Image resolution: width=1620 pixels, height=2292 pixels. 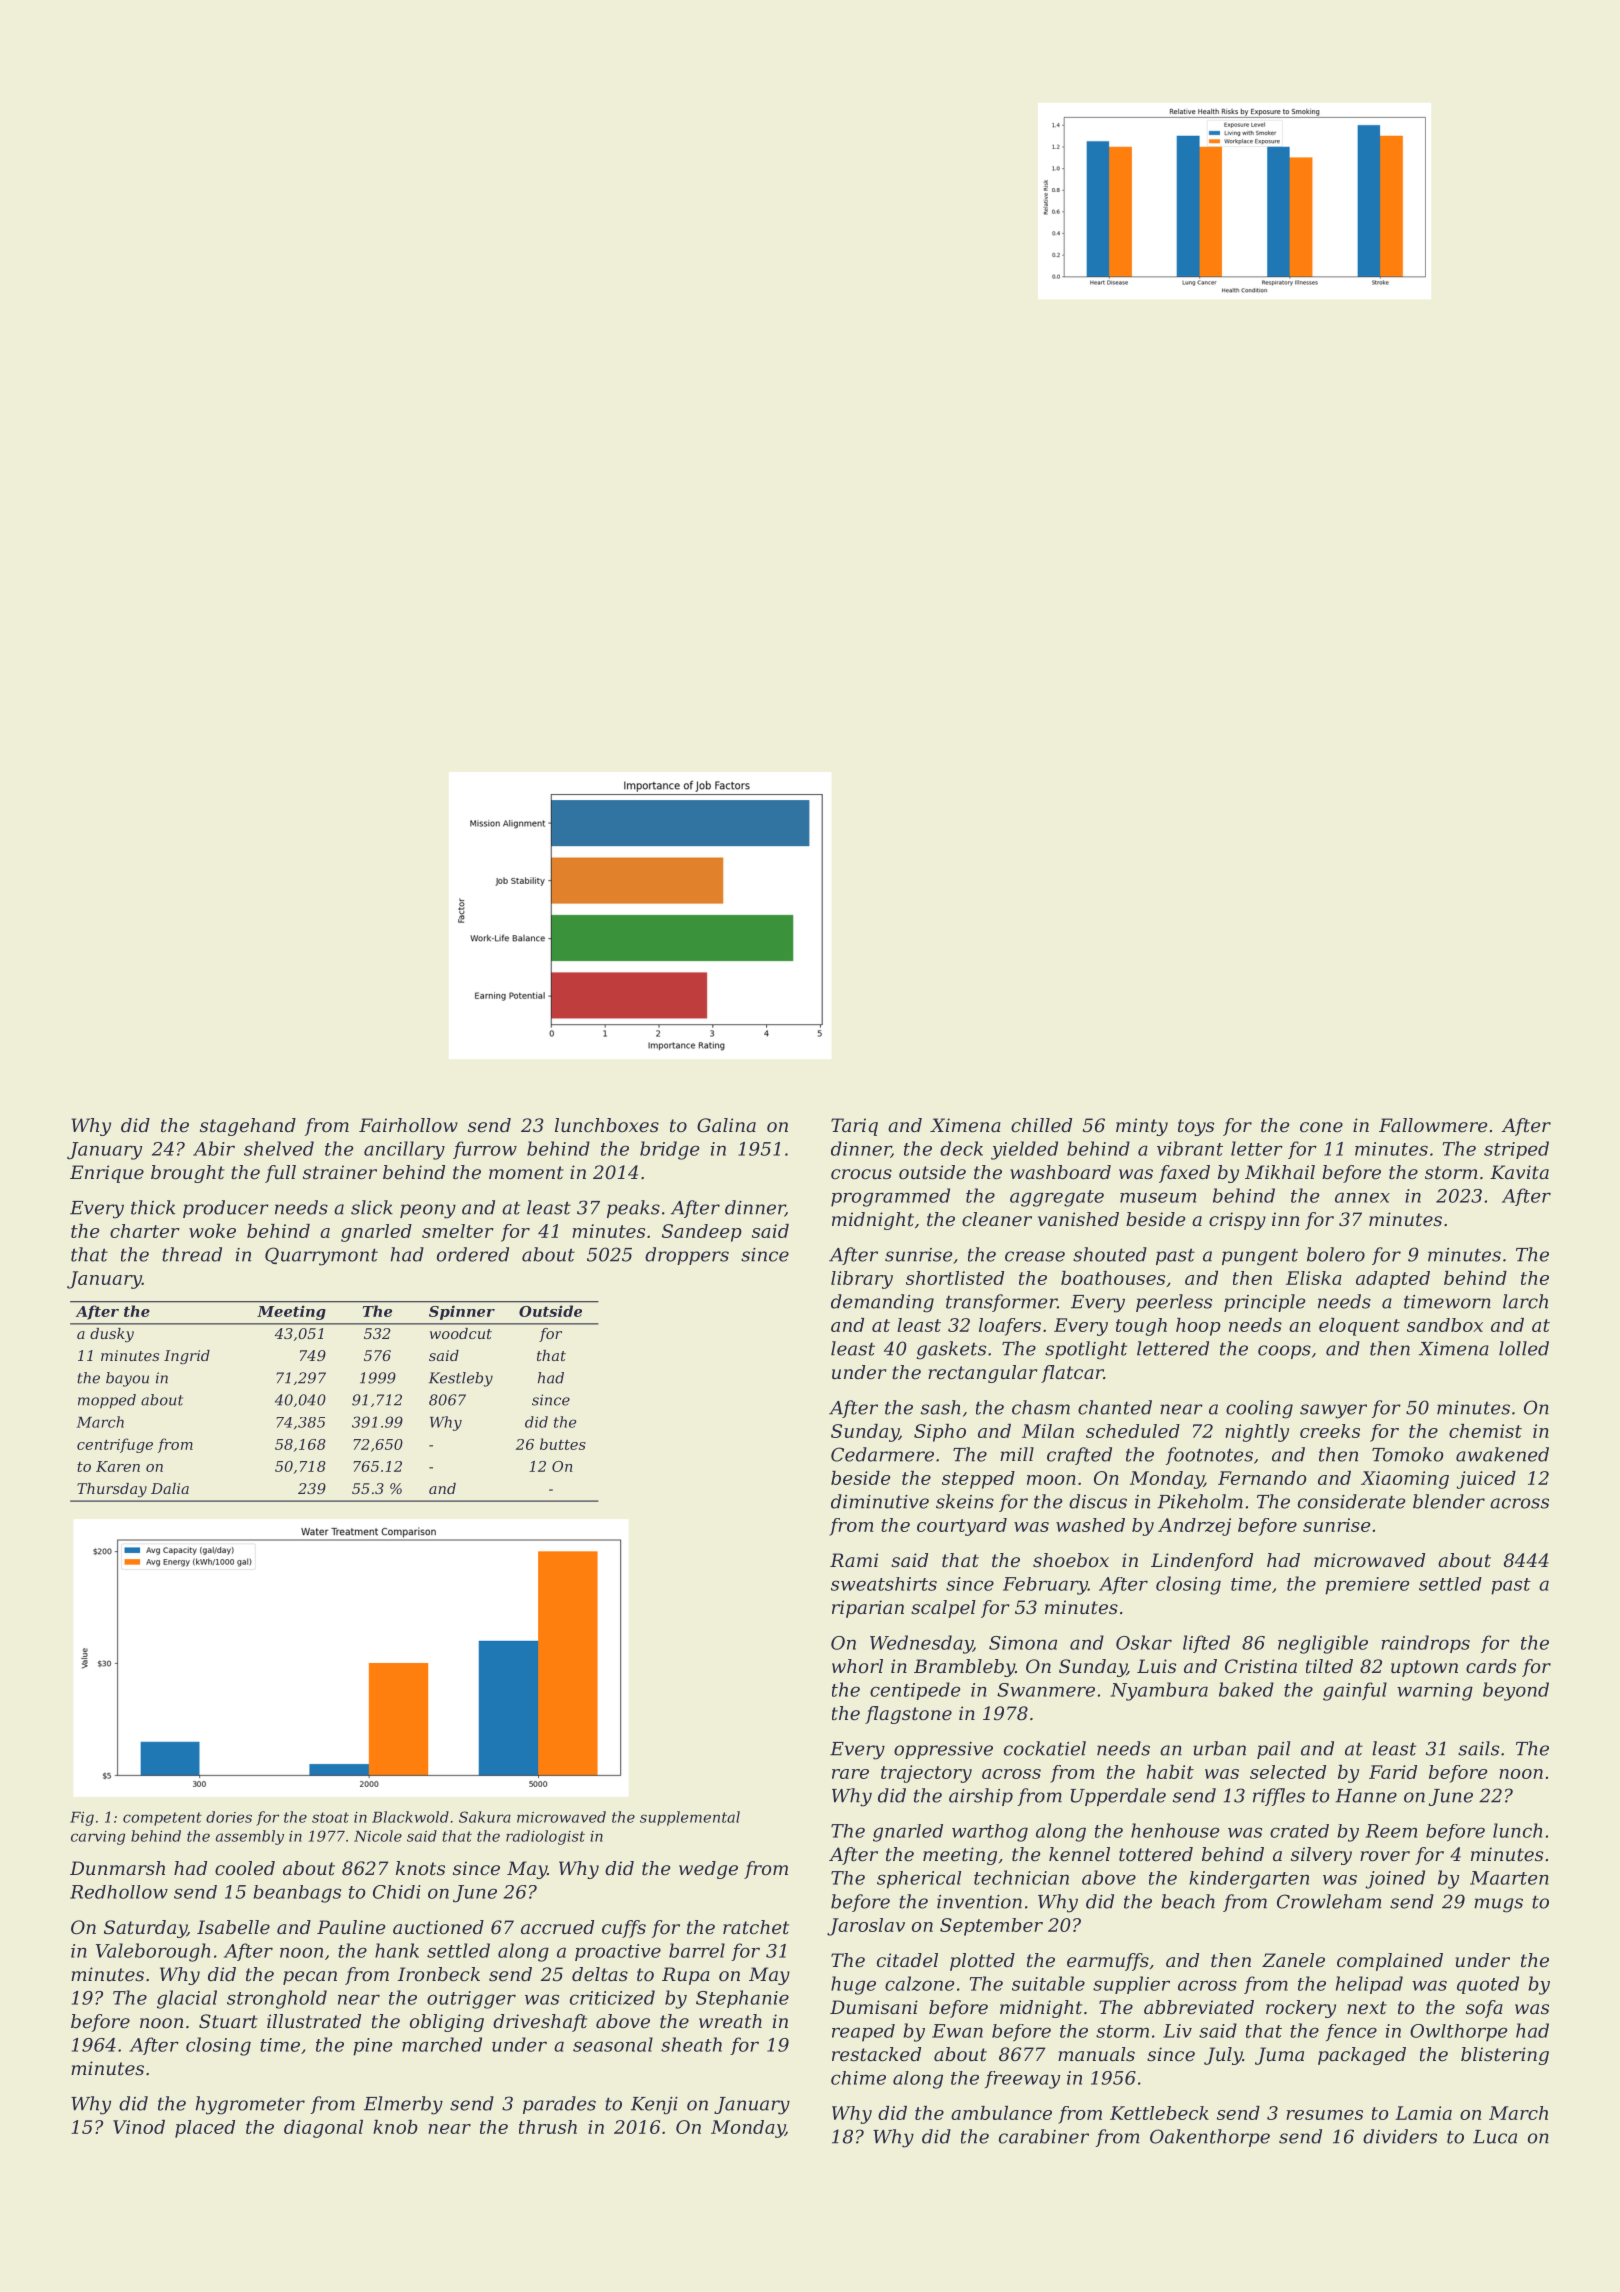 I want to click on Vinod, so click(x=139, y=2127).
